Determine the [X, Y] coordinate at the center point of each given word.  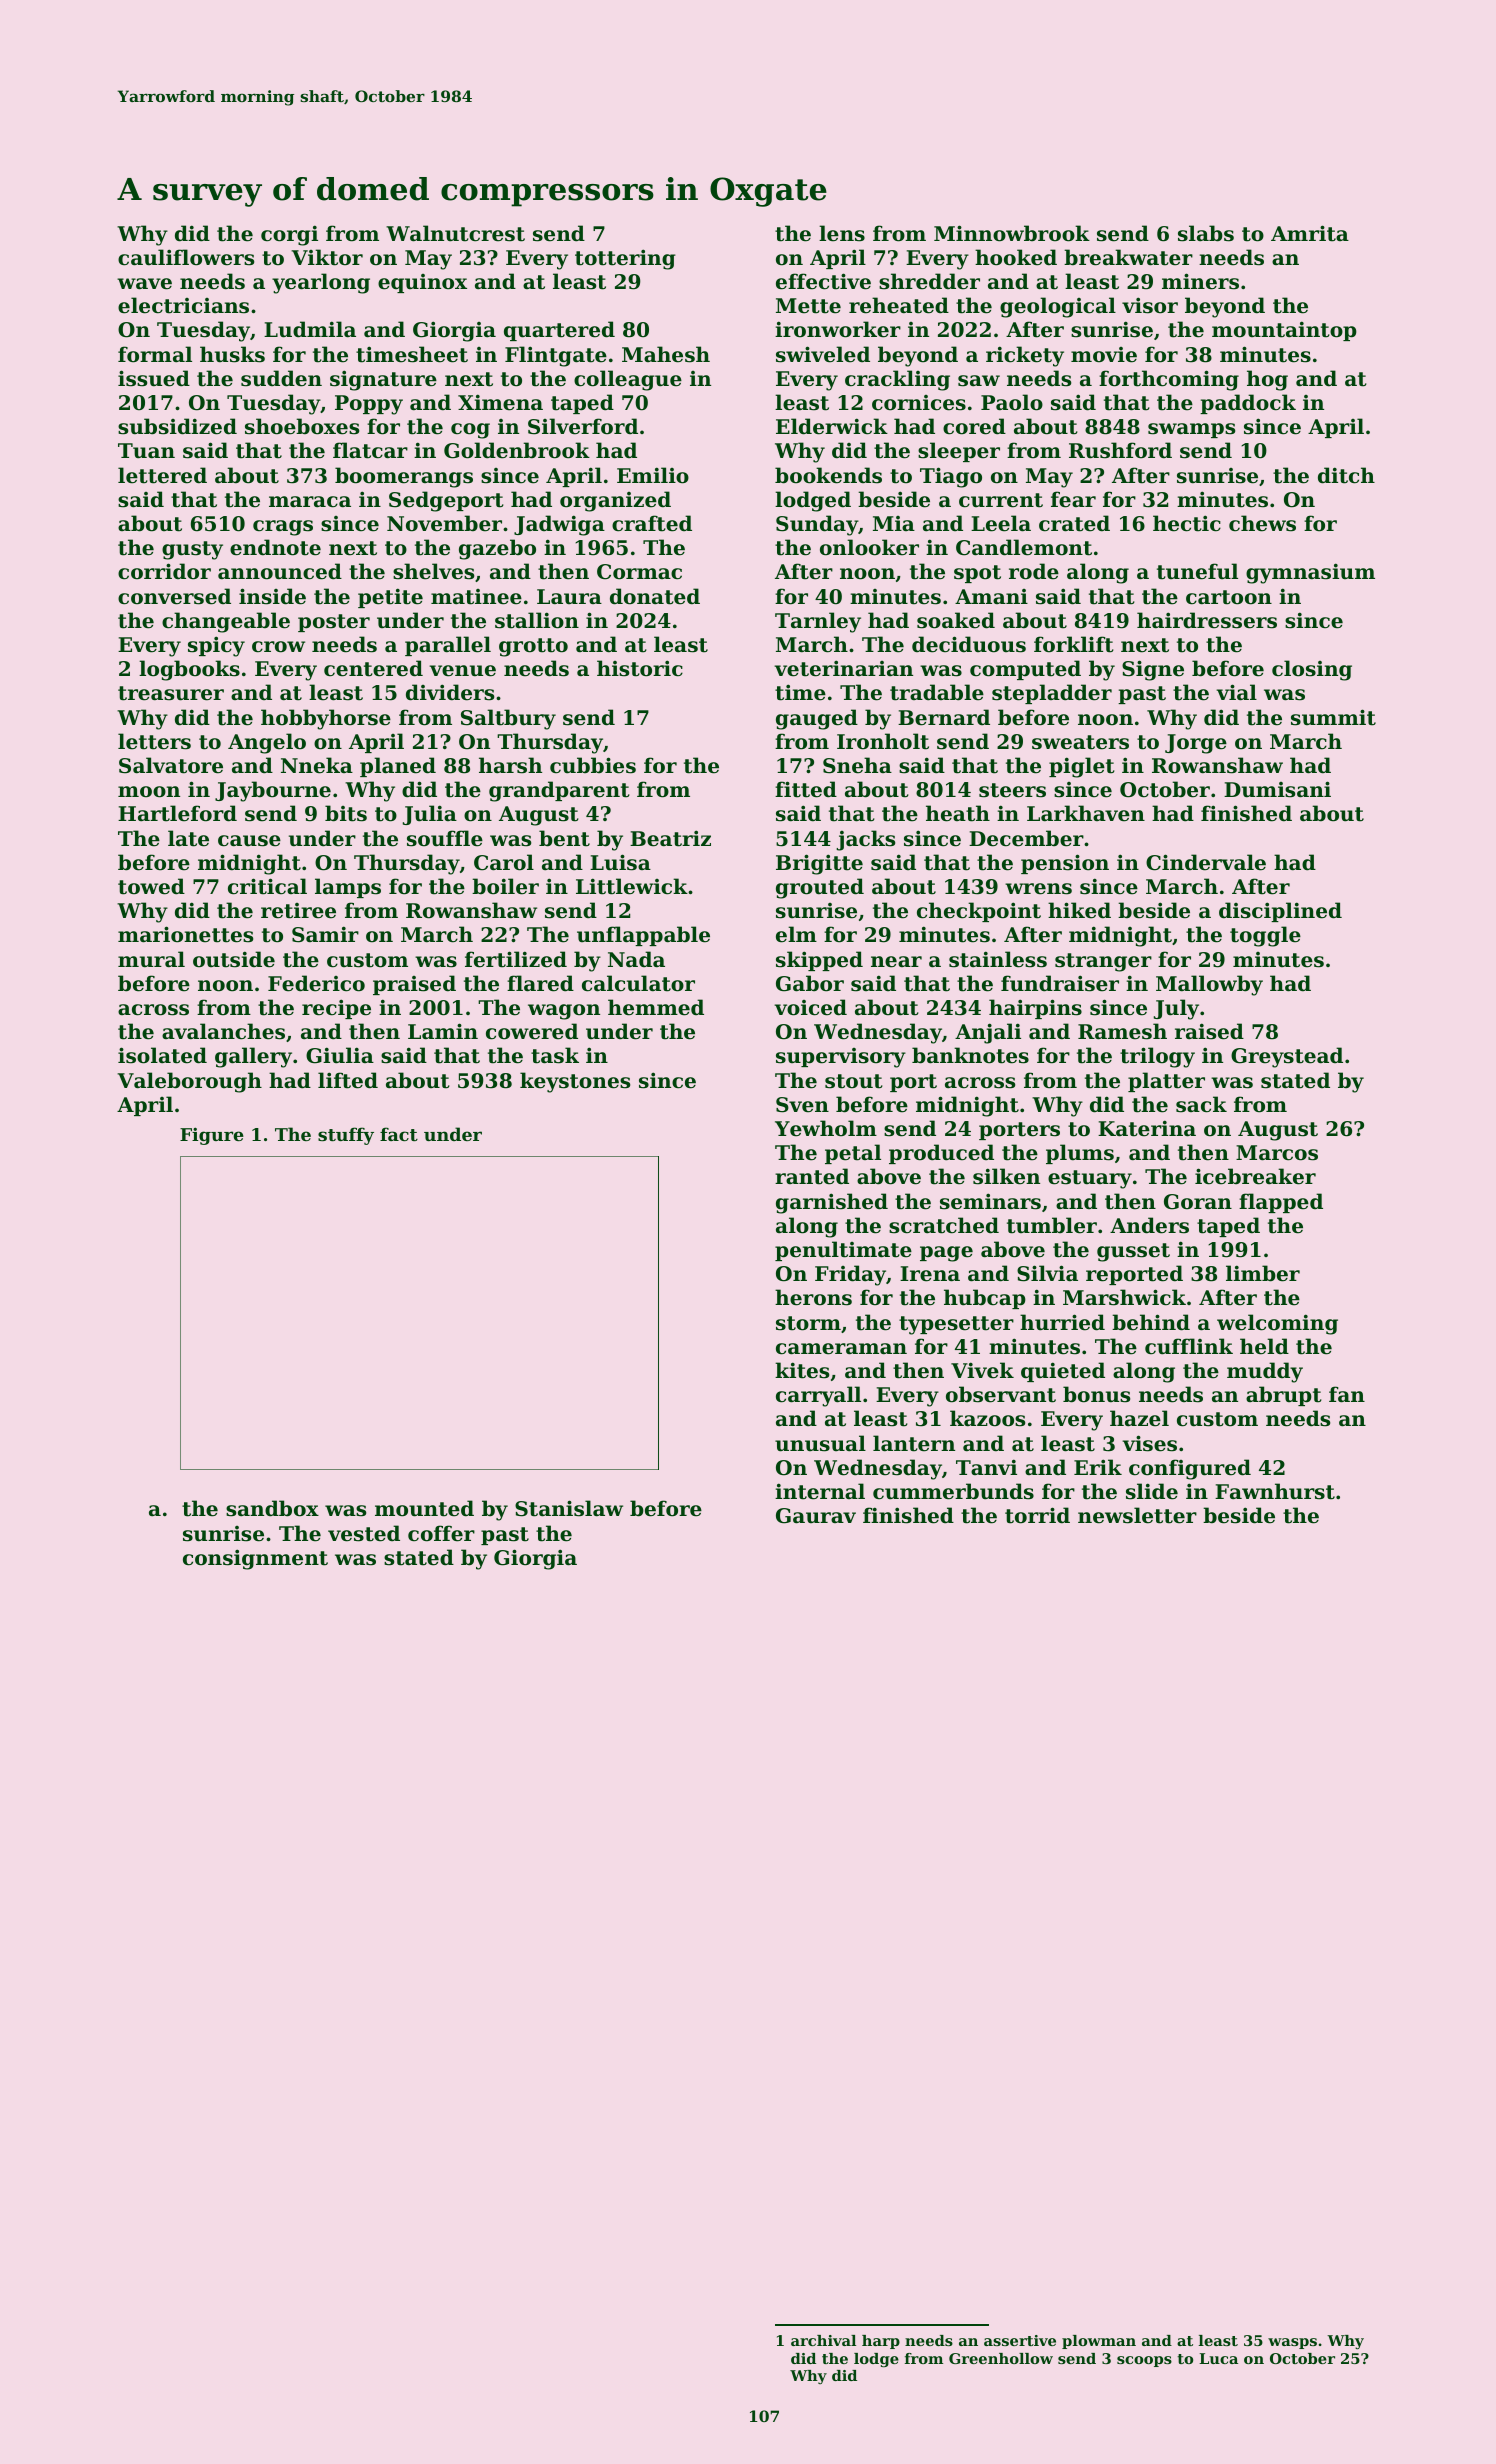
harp [881, 2342]
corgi [289, 235]
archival [823, 2340]
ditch [1346, 475]
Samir [325, 934]
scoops [1144, 2361]
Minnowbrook [1012, 233]
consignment [255, 1559]
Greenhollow [1001, 2358]
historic [640, 668]
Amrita [1310, 233]
